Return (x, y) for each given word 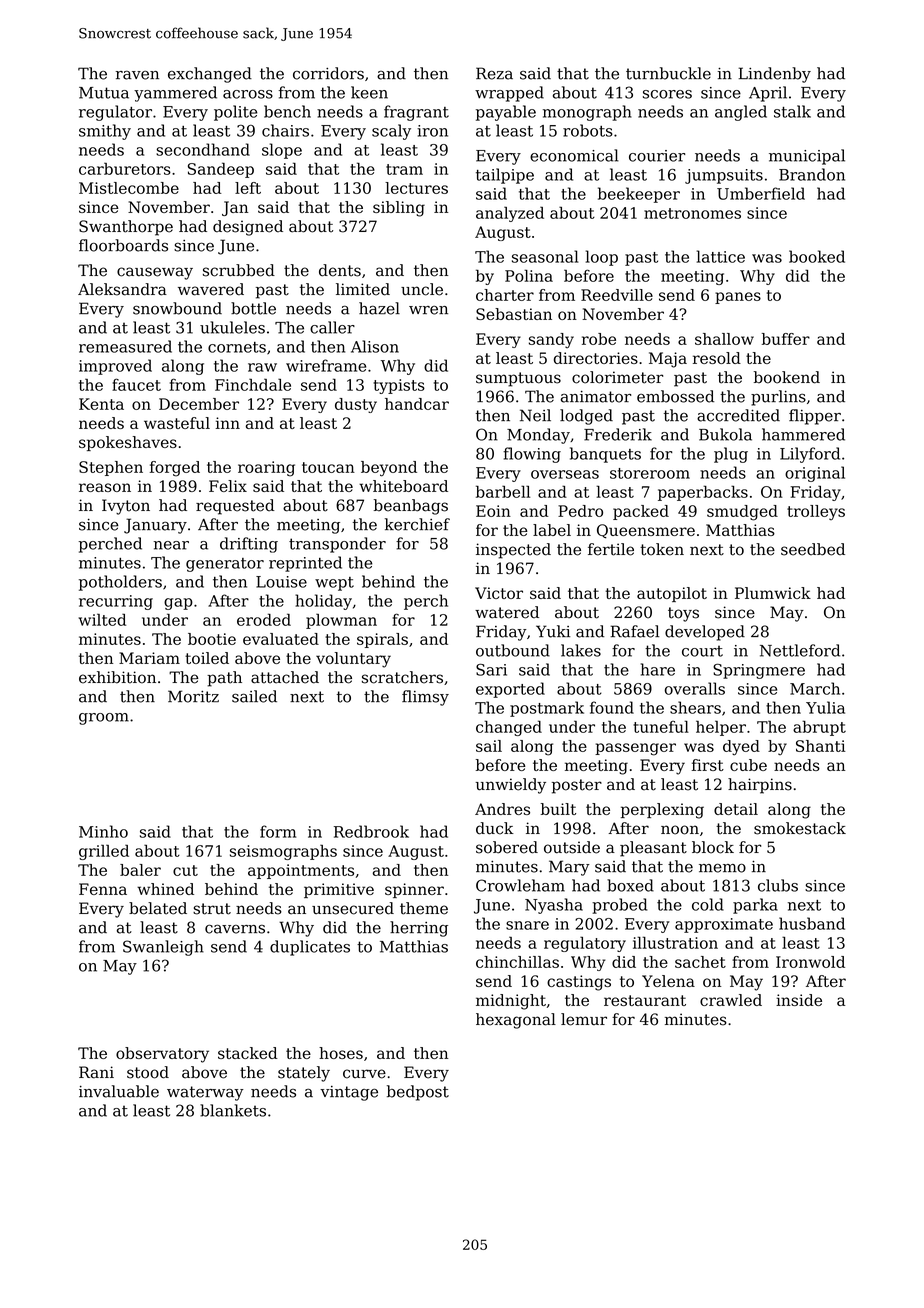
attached (285, 677)
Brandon (812, 174)
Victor (499, 593)
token (662, 549)
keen (369, 92)
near (171, 545)
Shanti (821, 746)
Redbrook (371, 831)
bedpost (418, 1093)
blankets (233, 1110)
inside (799, 1000)
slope (282, 151)
